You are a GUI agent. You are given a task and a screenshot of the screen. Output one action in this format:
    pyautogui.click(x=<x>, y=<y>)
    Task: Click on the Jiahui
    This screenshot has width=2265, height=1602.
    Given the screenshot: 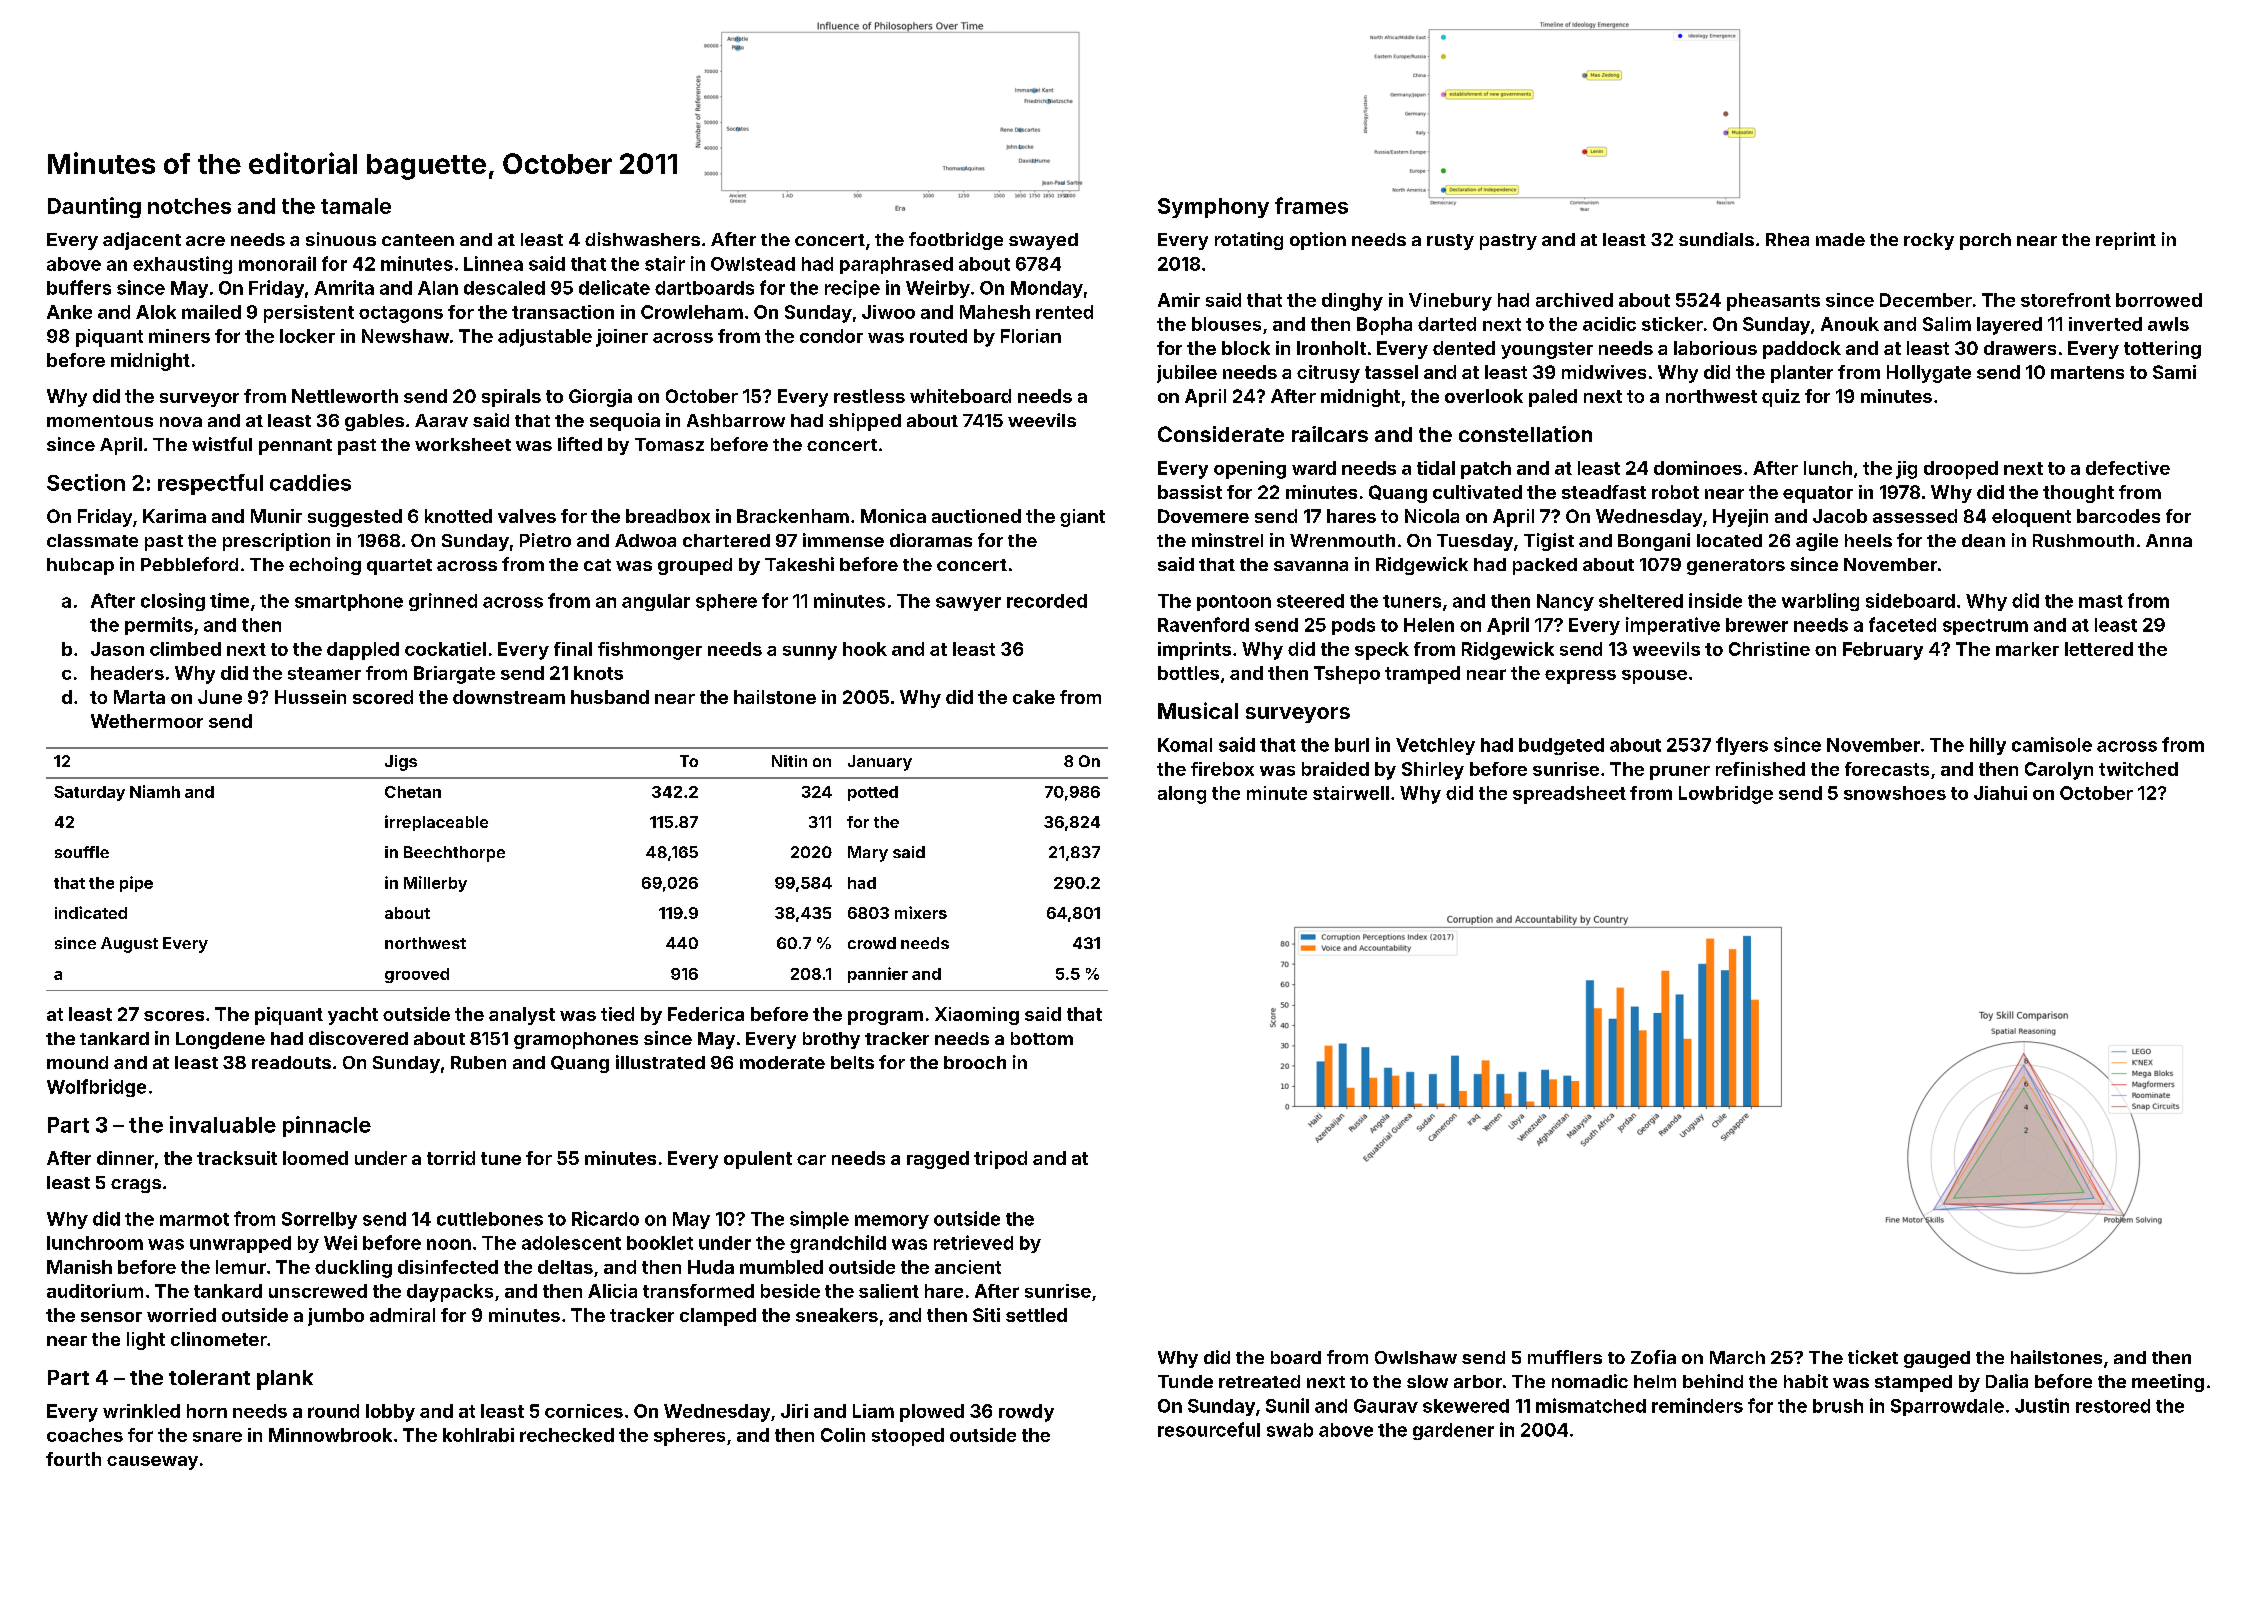 What is the action you would take?
    pyautogui.click(x=2000, y=793)
